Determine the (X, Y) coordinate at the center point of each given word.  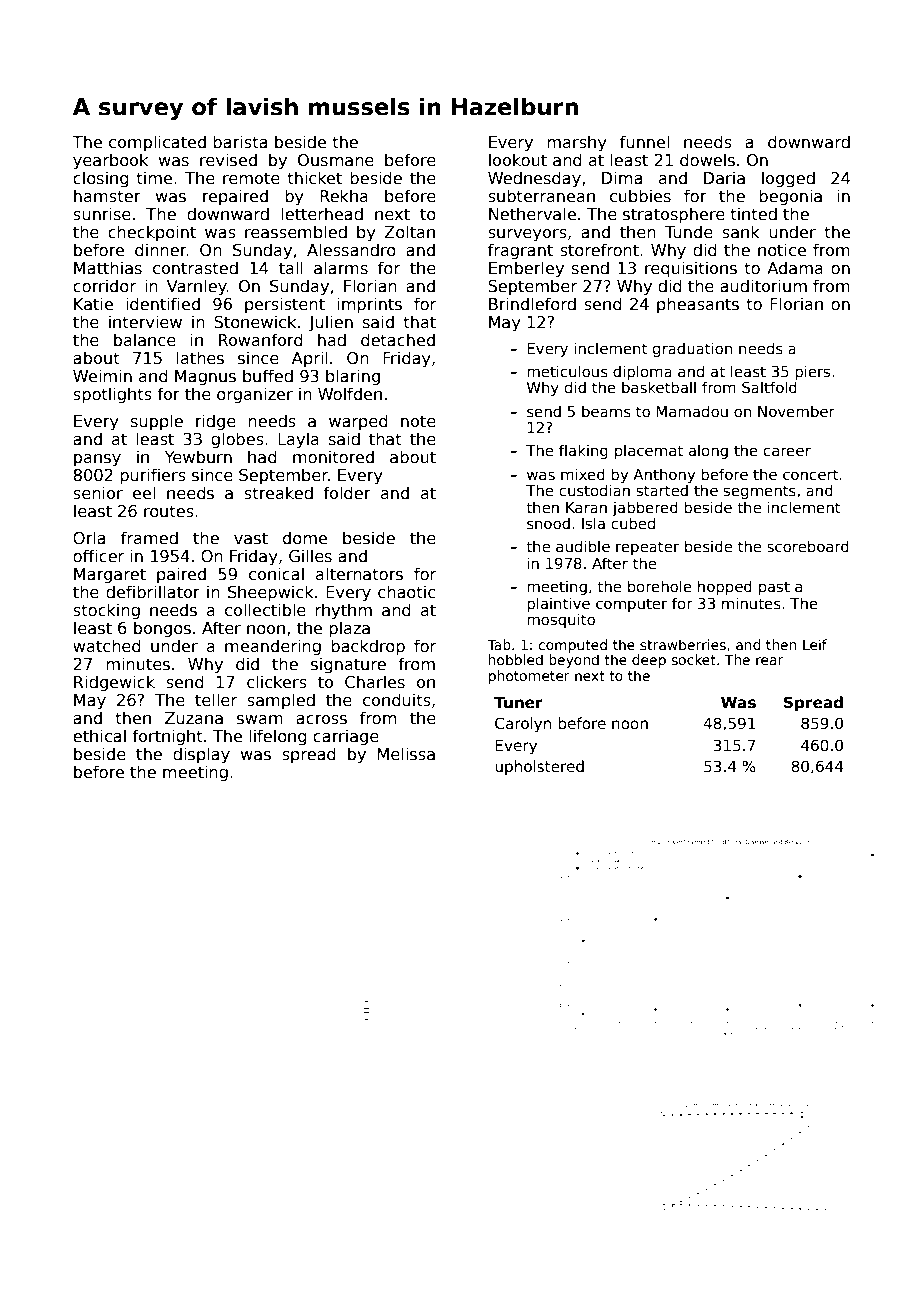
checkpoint (152, 233)
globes (237, 440)
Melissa (406, 754)
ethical (99, 736)
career (787, 451)
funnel (644, 141)
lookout (518, 160)
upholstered (539, 767)
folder (347, 492)
